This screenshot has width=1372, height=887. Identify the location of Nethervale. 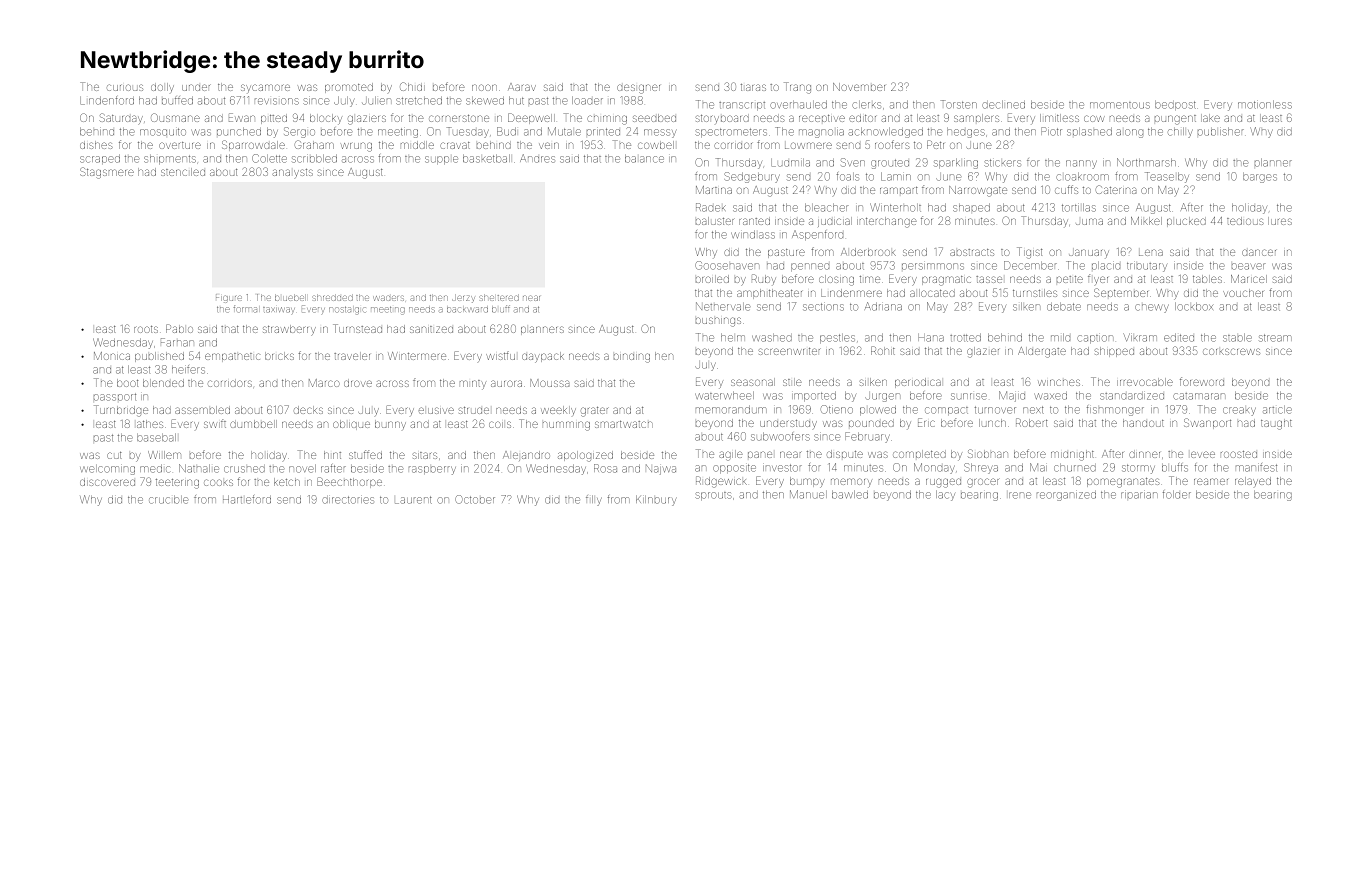
(723, 306).
